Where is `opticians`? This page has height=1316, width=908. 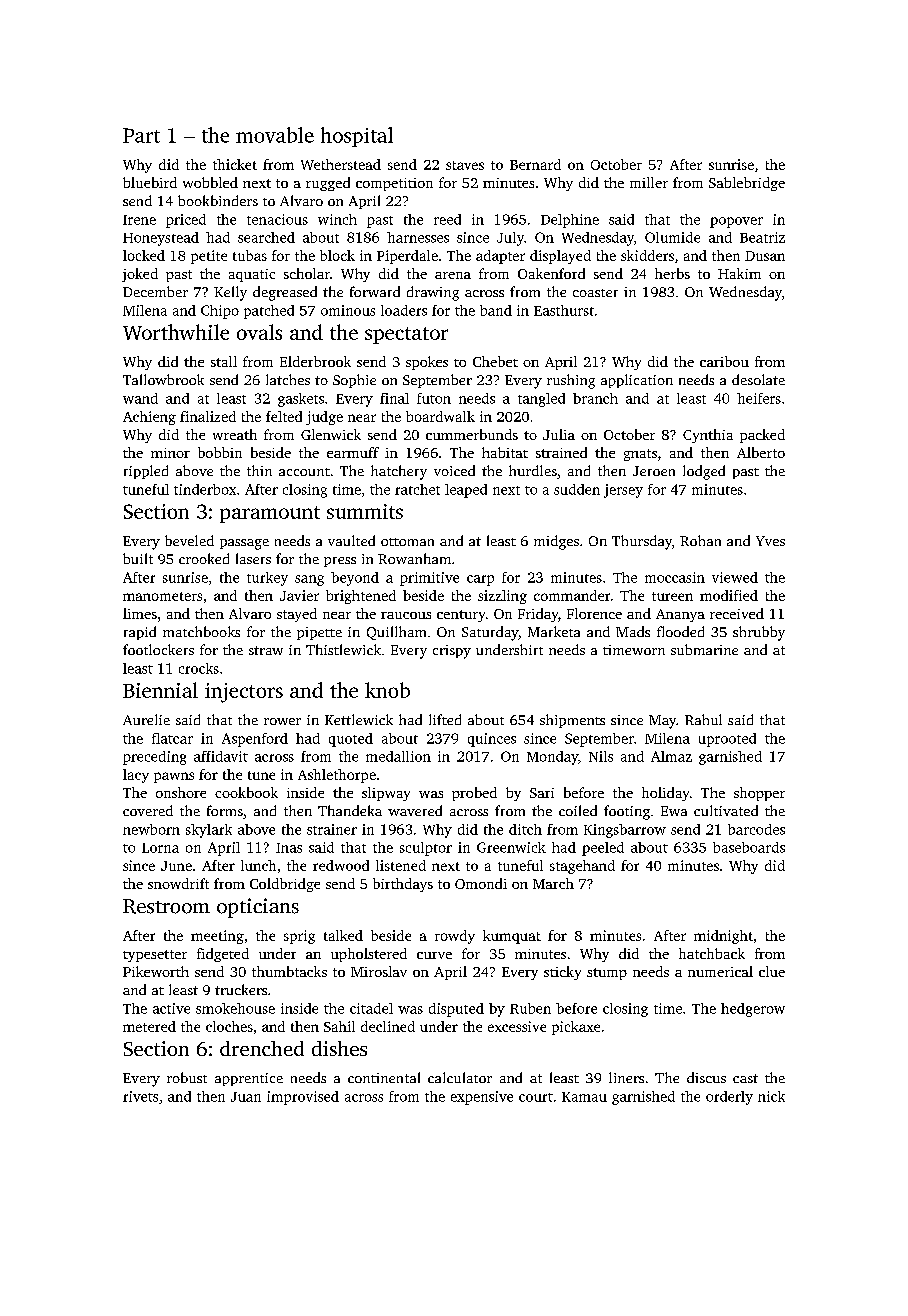
opticians is located at coordinates (258, 908).
